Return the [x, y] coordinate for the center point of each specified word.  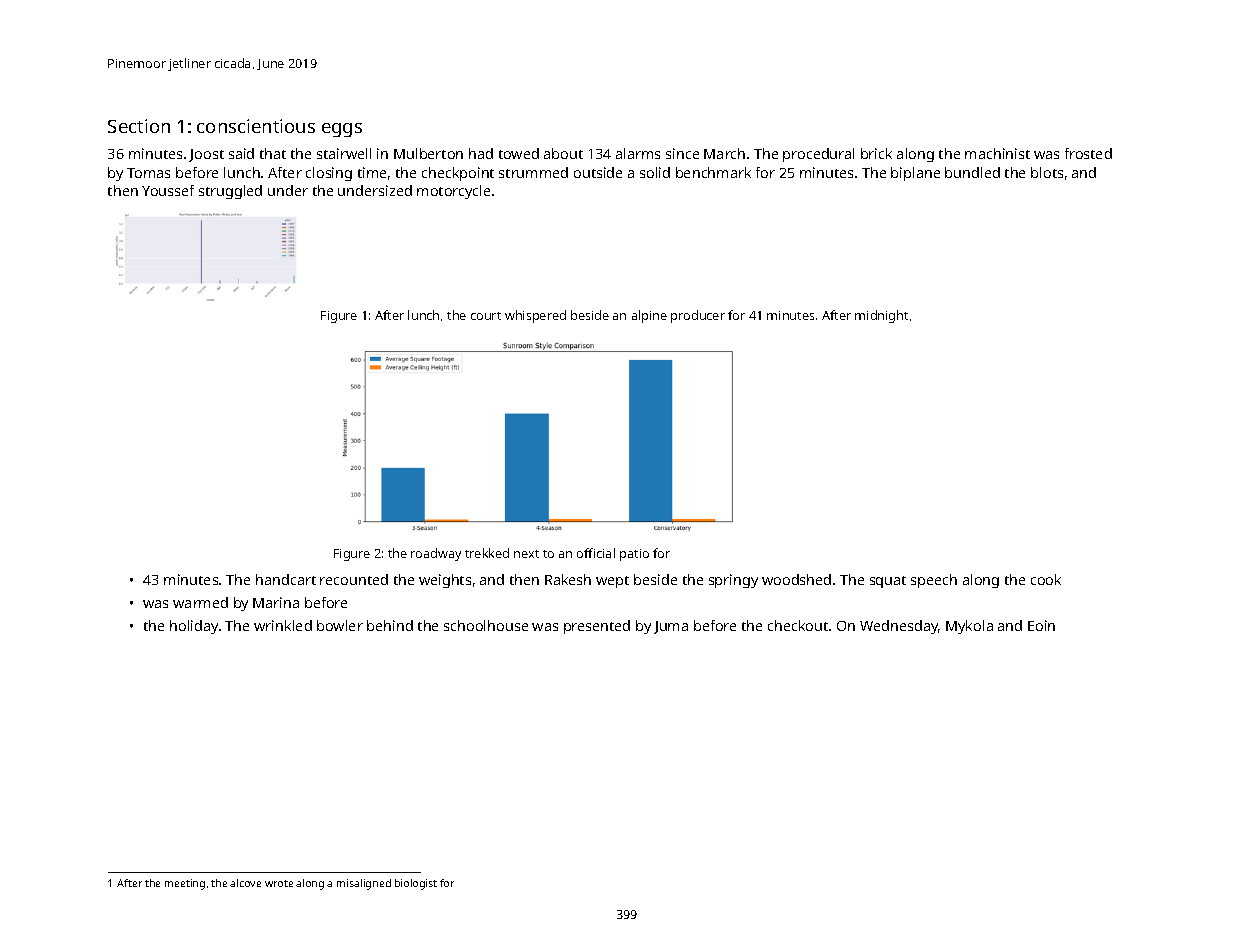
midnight [881, 316]
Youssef [168, 190]
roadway [436, 554]
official [596, 553]
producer [698, 316]
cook [1046, 579]
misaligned [364, 884]
